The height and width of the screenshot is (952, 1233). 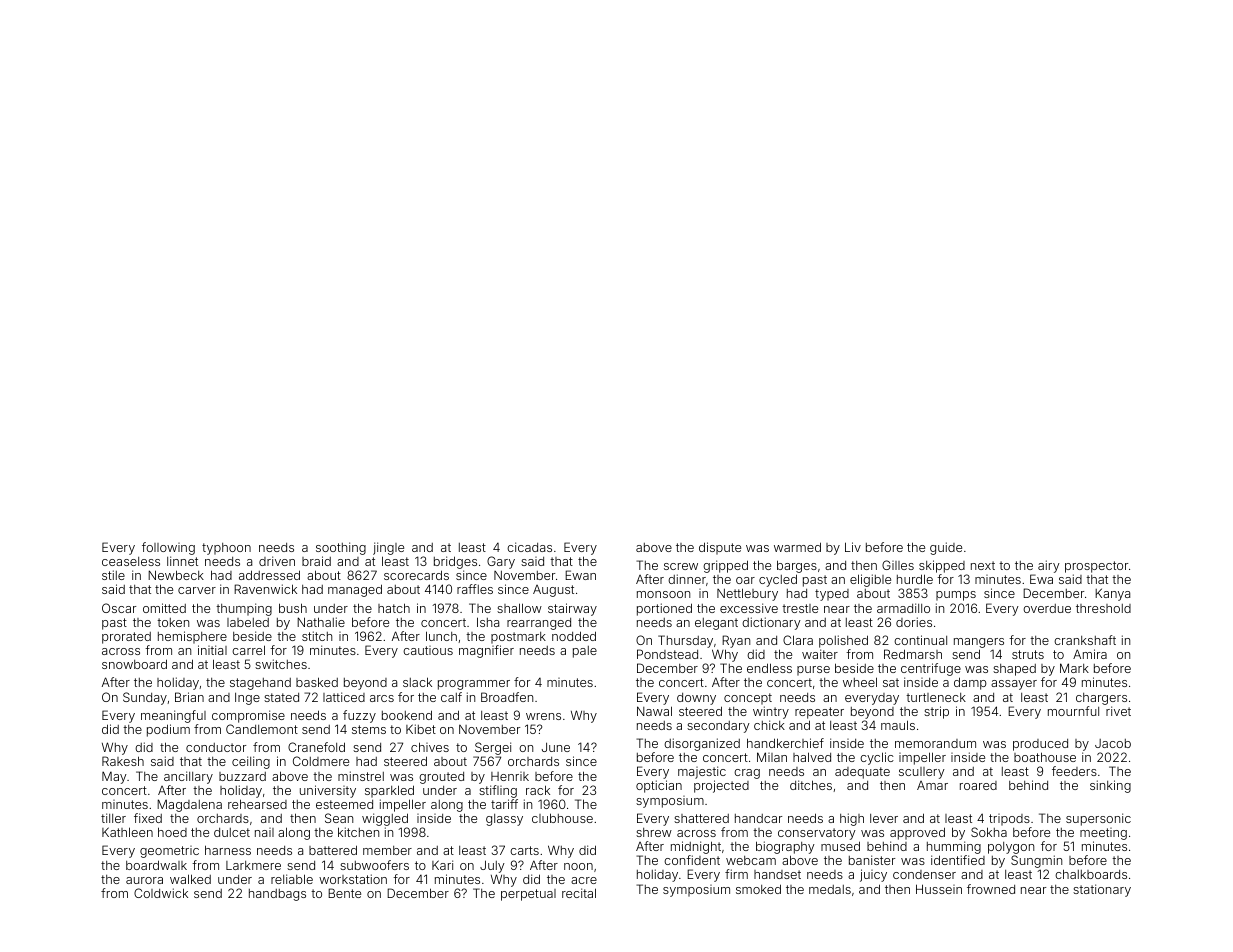 I want to click on perpetual, so click(x=528, y=895).
